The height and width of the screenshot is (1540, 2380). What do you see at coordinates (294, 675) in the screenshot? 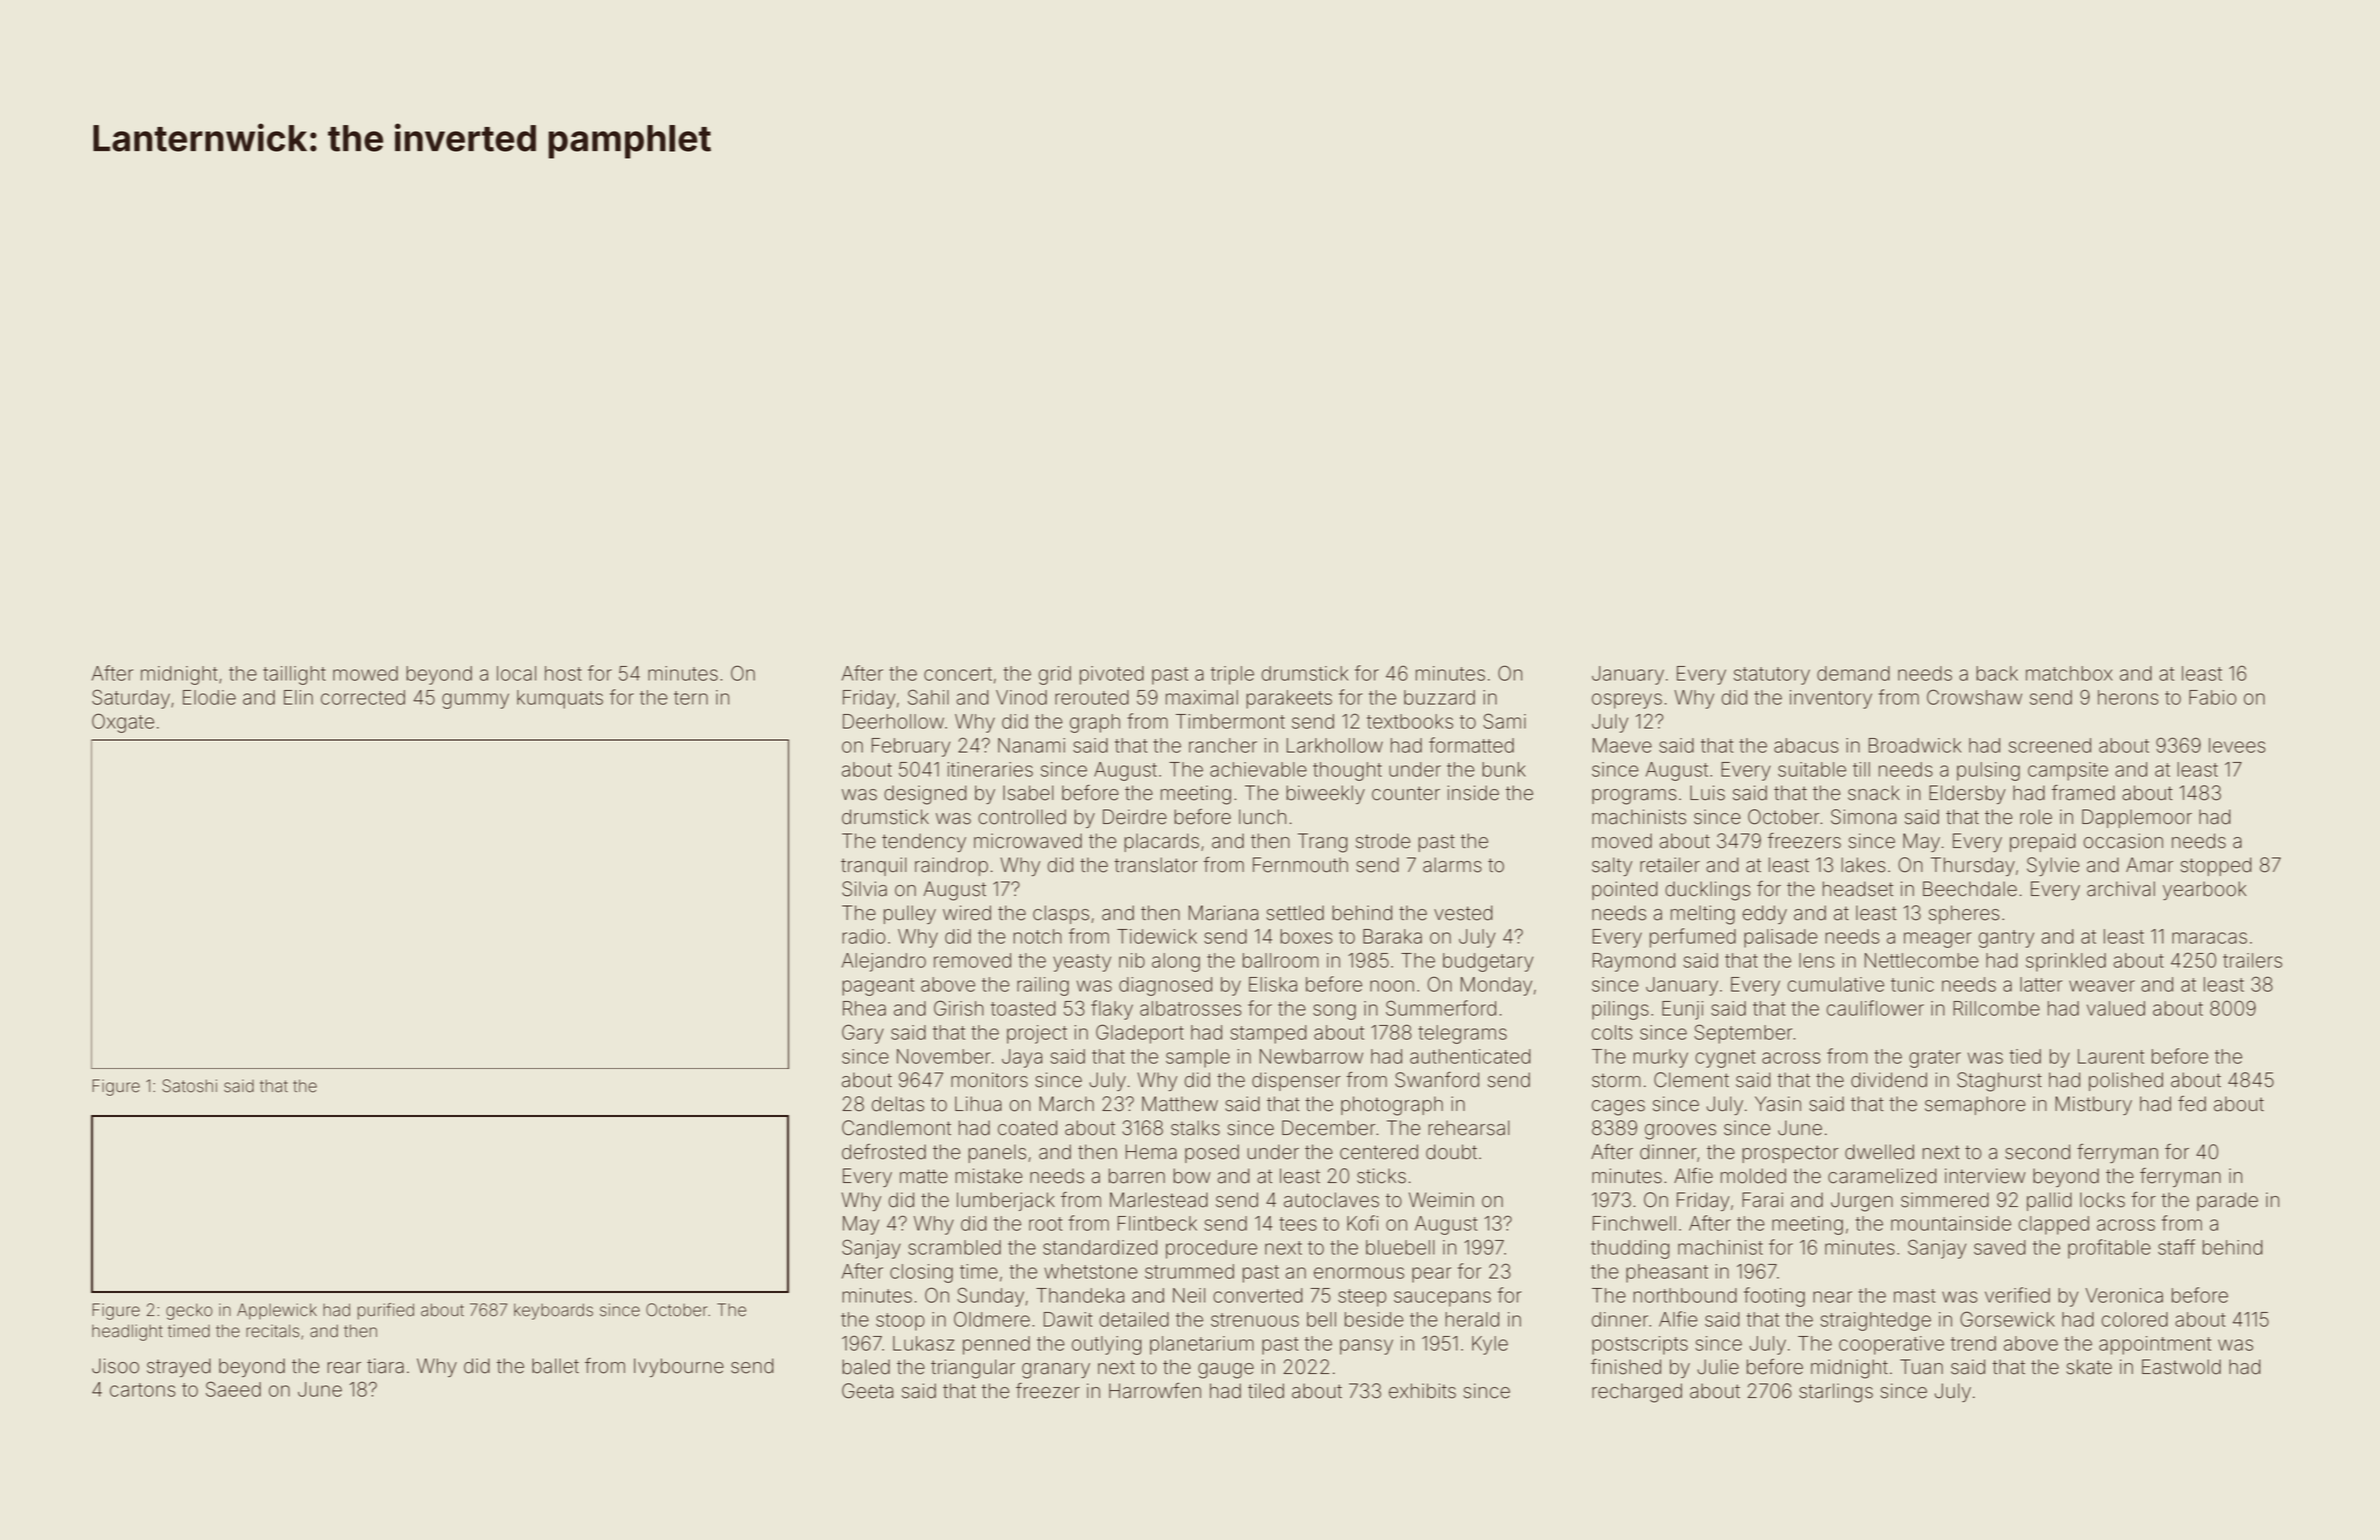
I see `taillight` at bounding box center [294, 675].
